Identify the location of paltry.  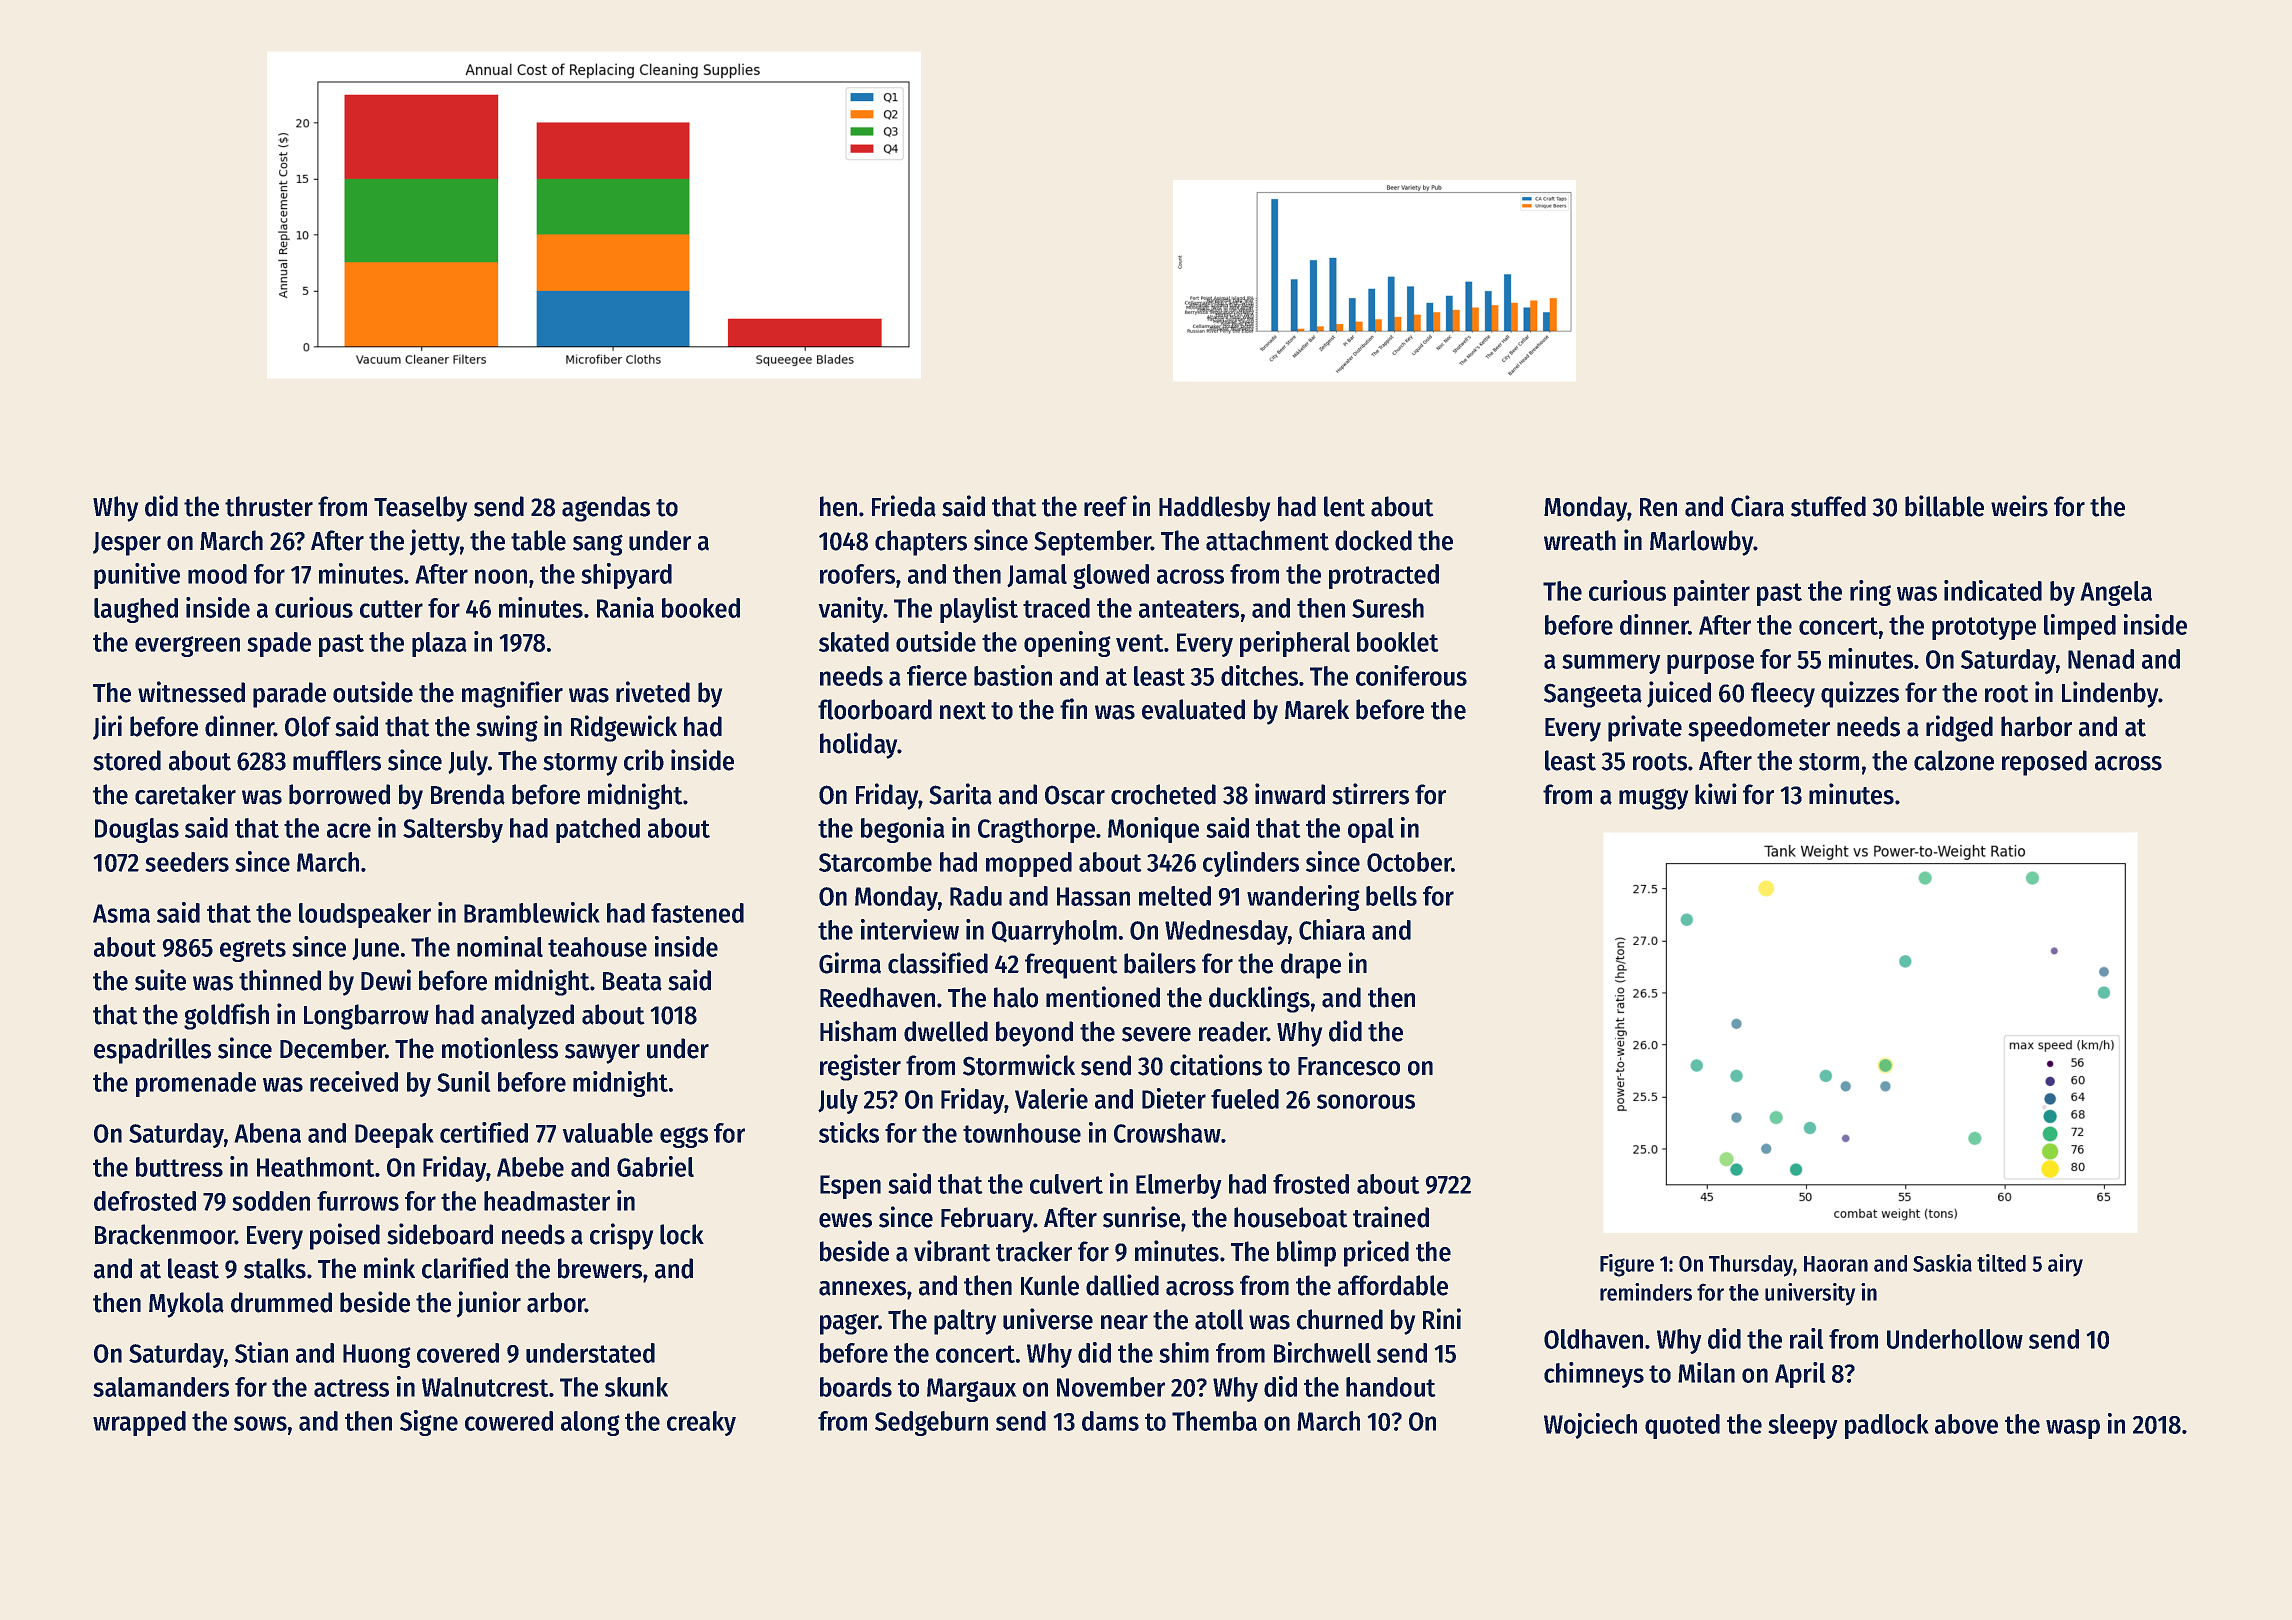
(965, 1322).
